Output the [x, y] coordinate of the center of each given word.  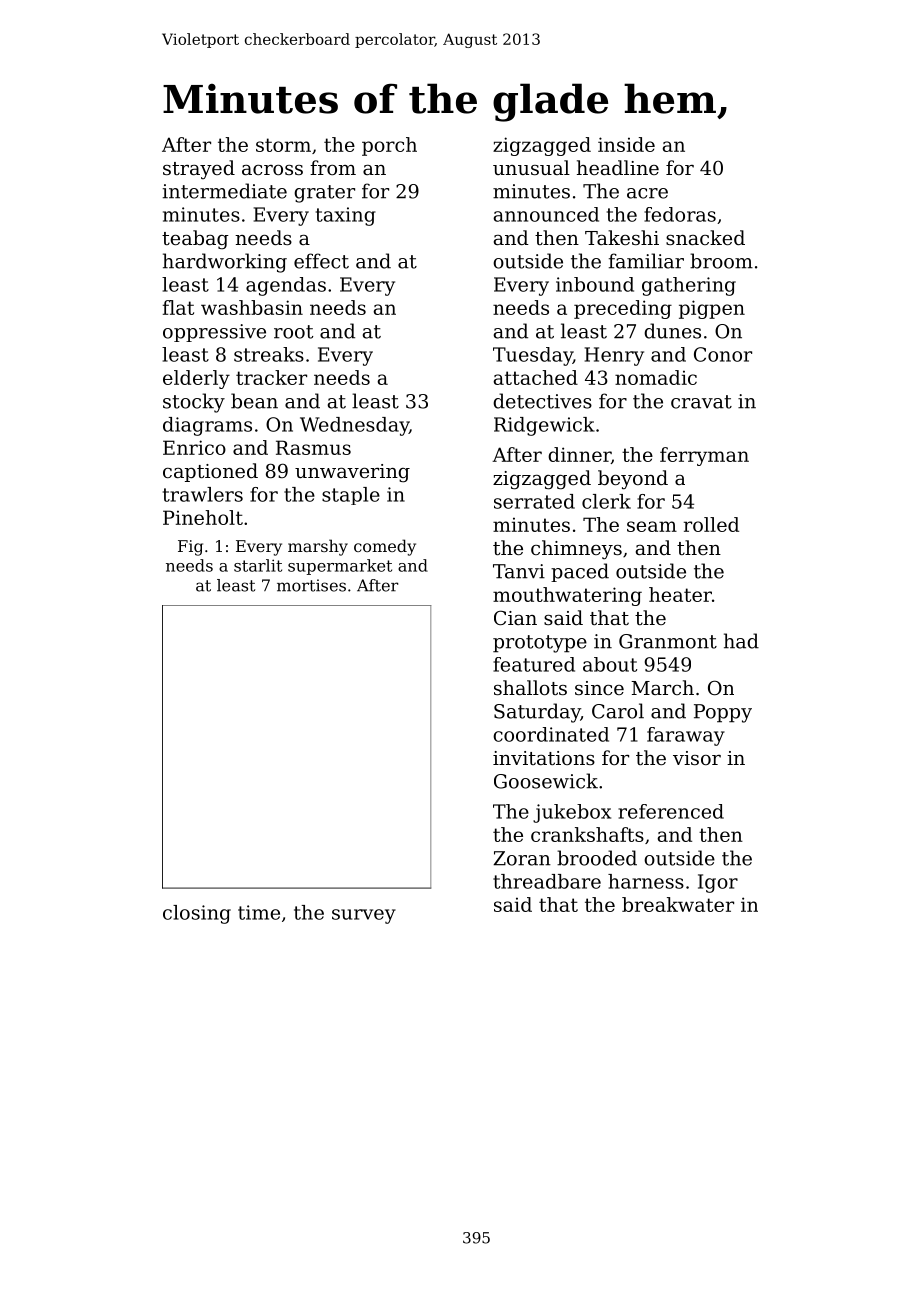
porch [389, 146]
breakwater [678, 904]
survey [364, 916]
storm [283, 145]
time [259, 912]
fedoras [680, 214]
